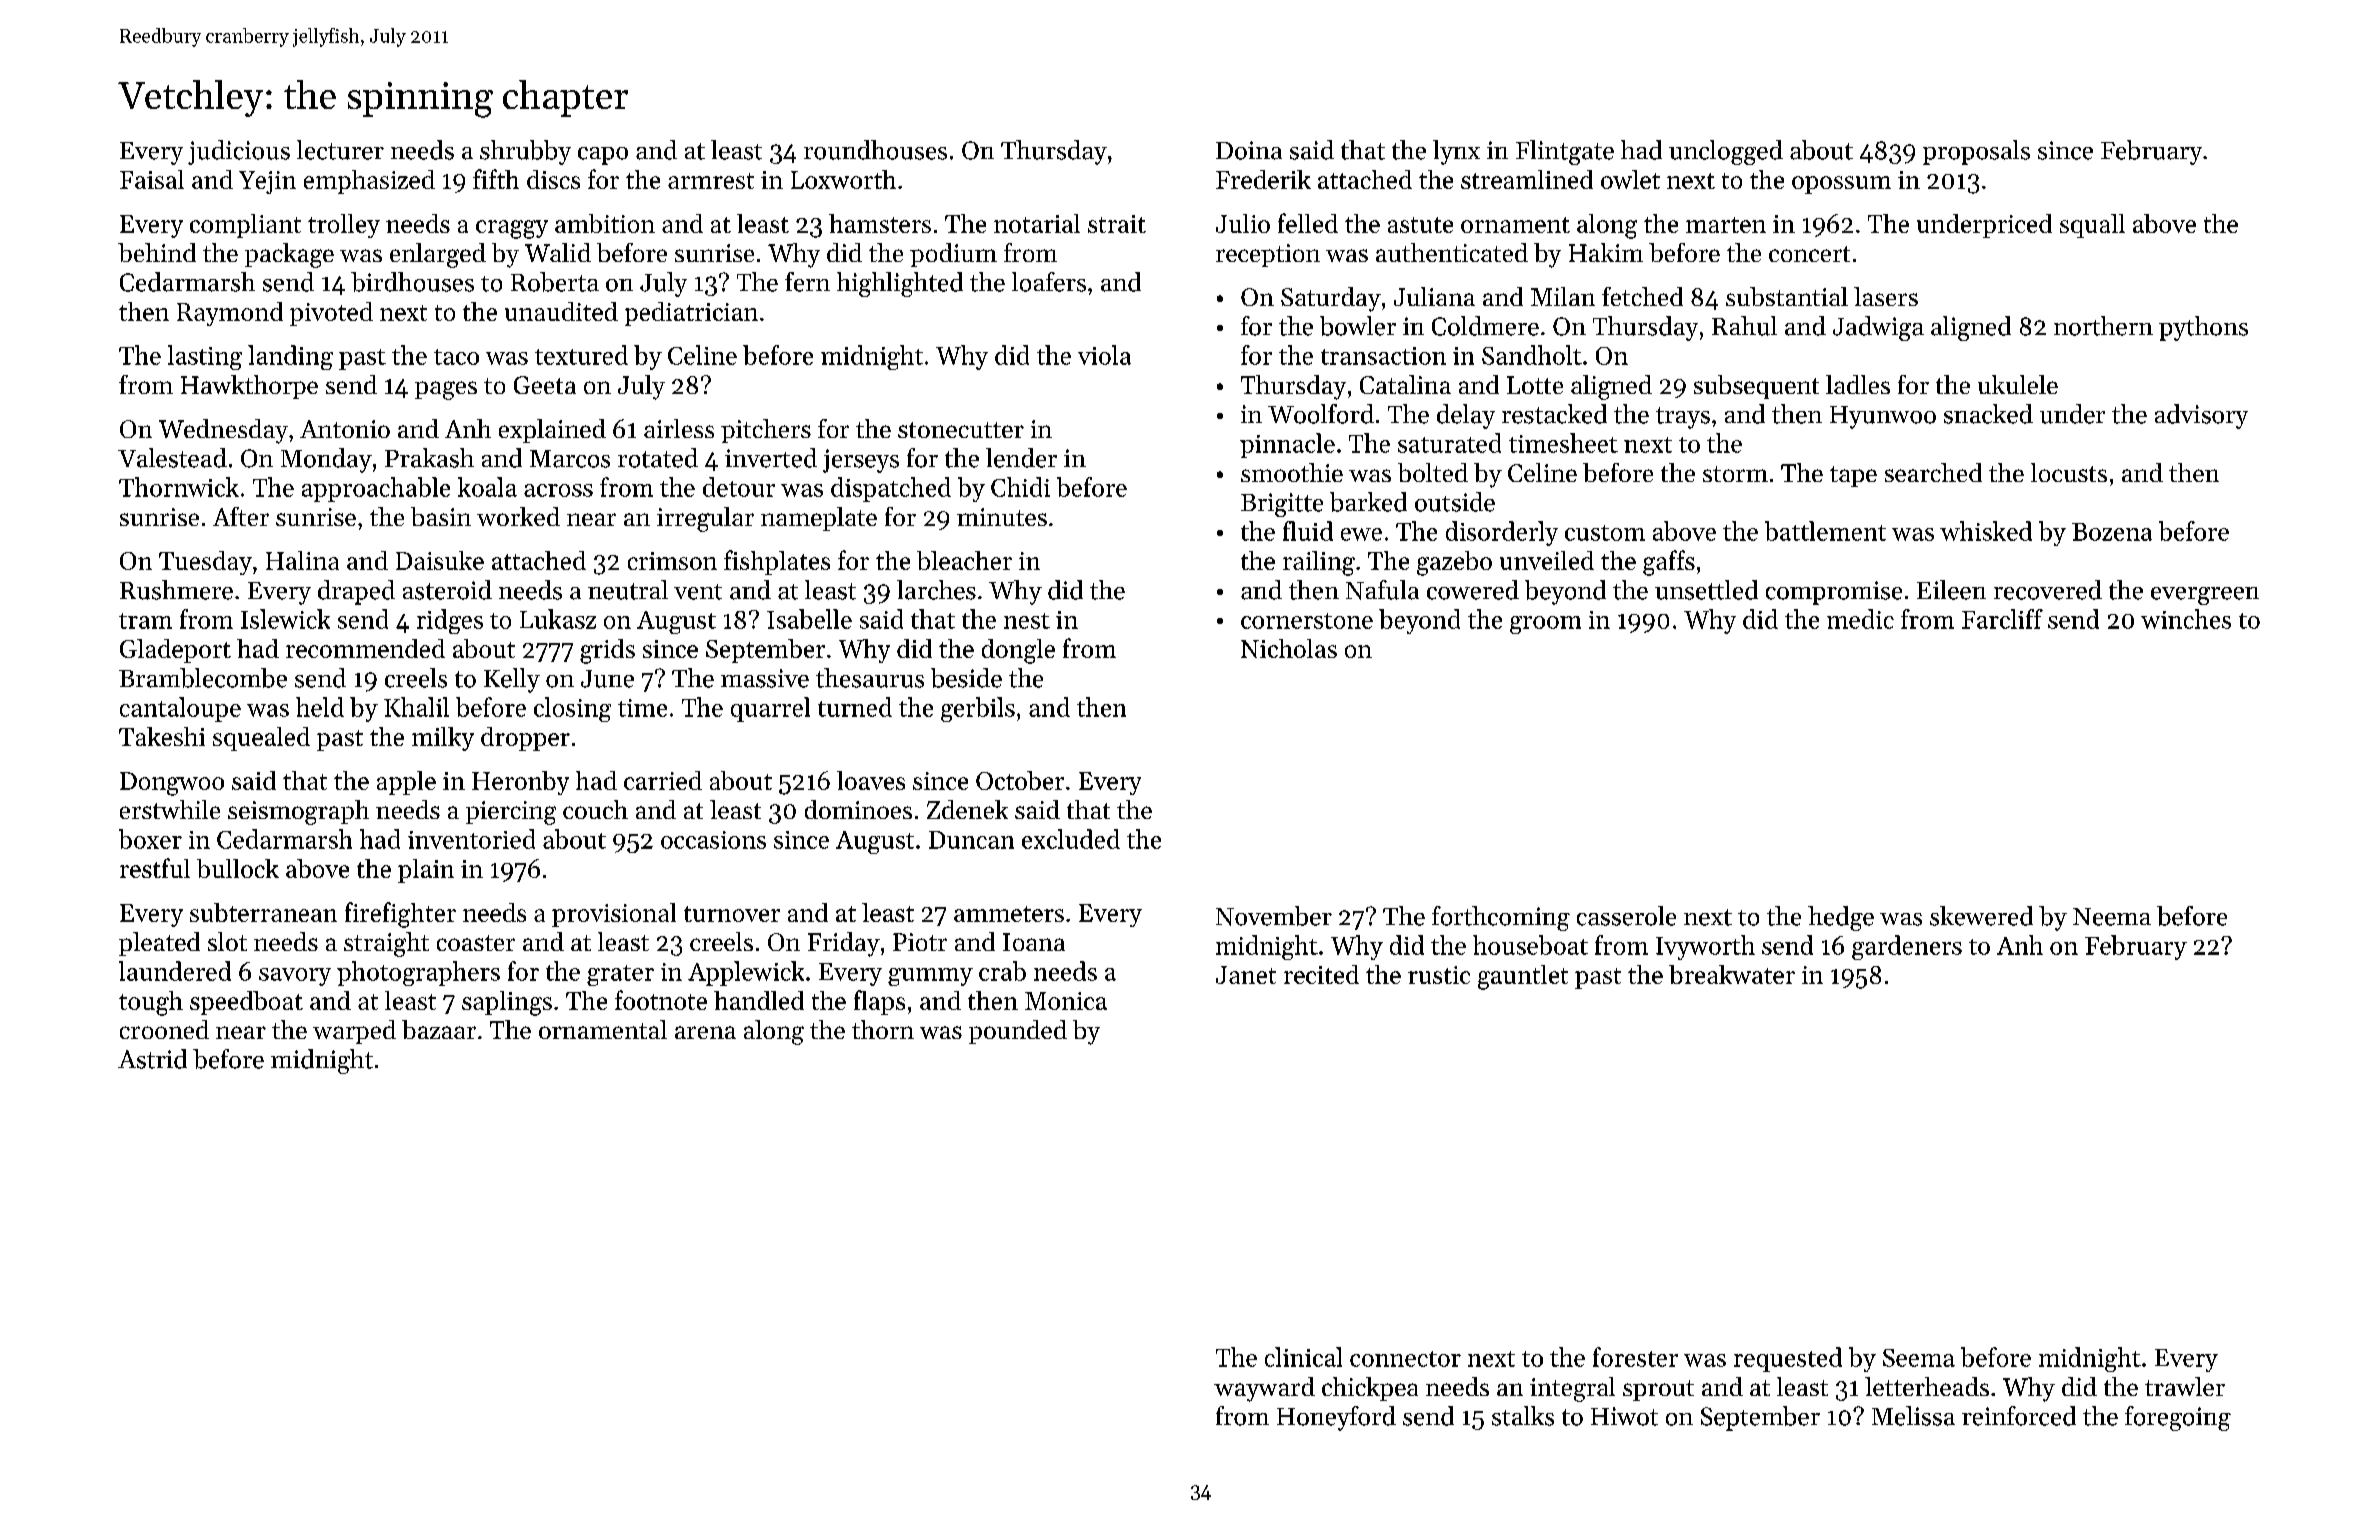 Image resolution: width=2380 pixels, height=1540 pixels. Describe the element at coordinates (2018, 384) in the screenshot. I see `ukulele` at that location.
